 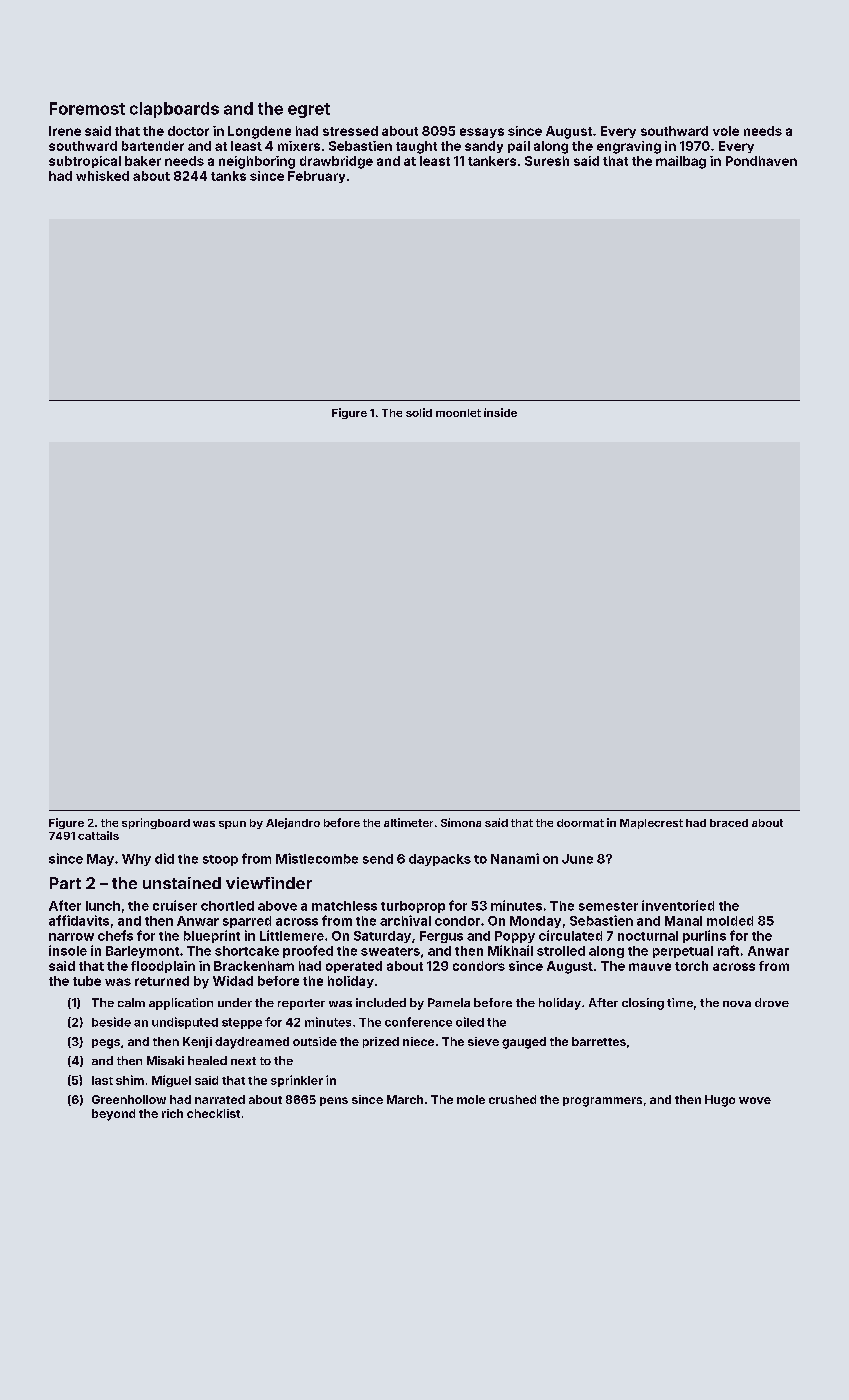 What do you see at coordinates (156, 823) in the screenshot?
I see `springboard` at bounding box center [156, 823].
